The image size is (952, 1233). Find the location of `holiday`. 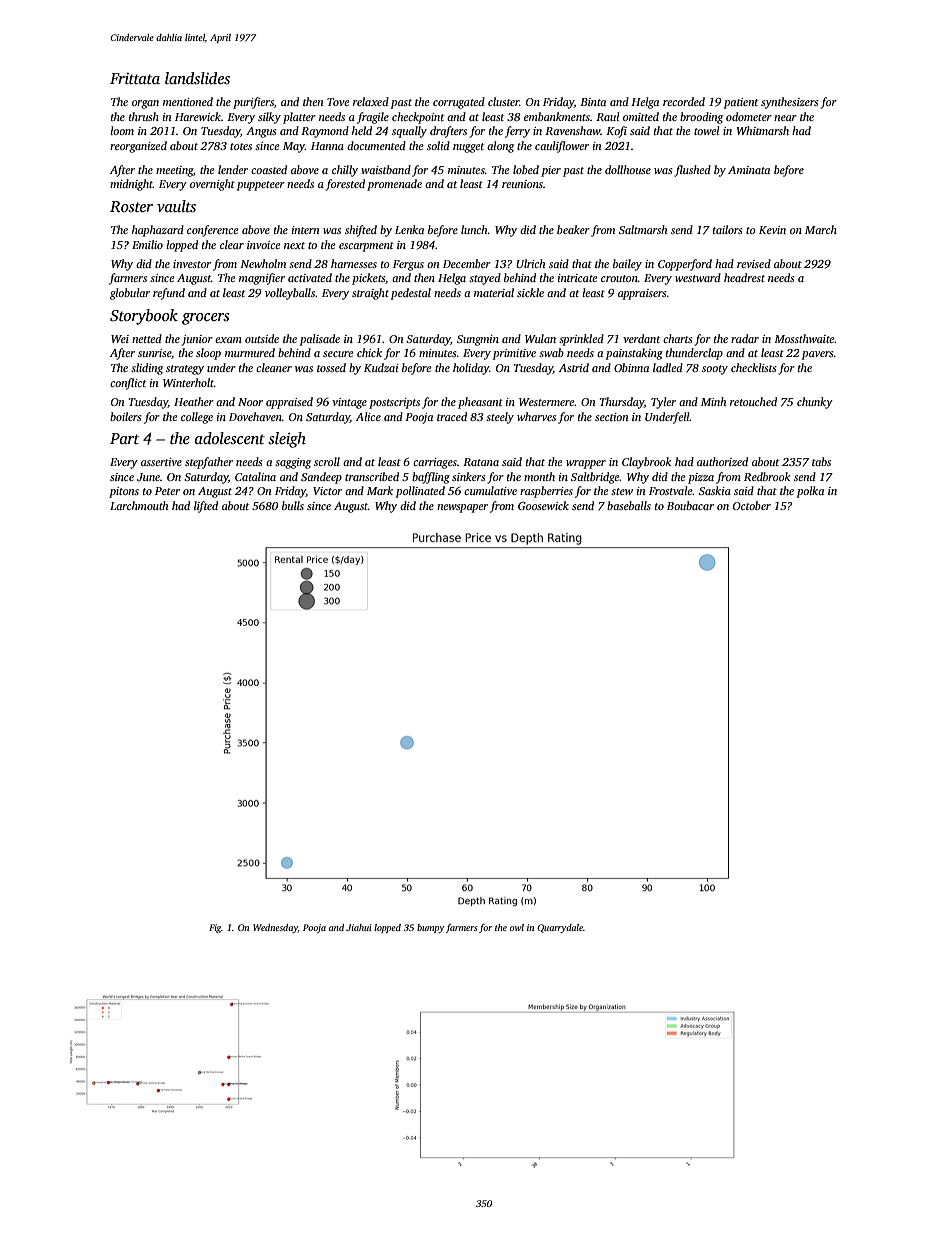

holiday is located at coordinates (471, 369).
